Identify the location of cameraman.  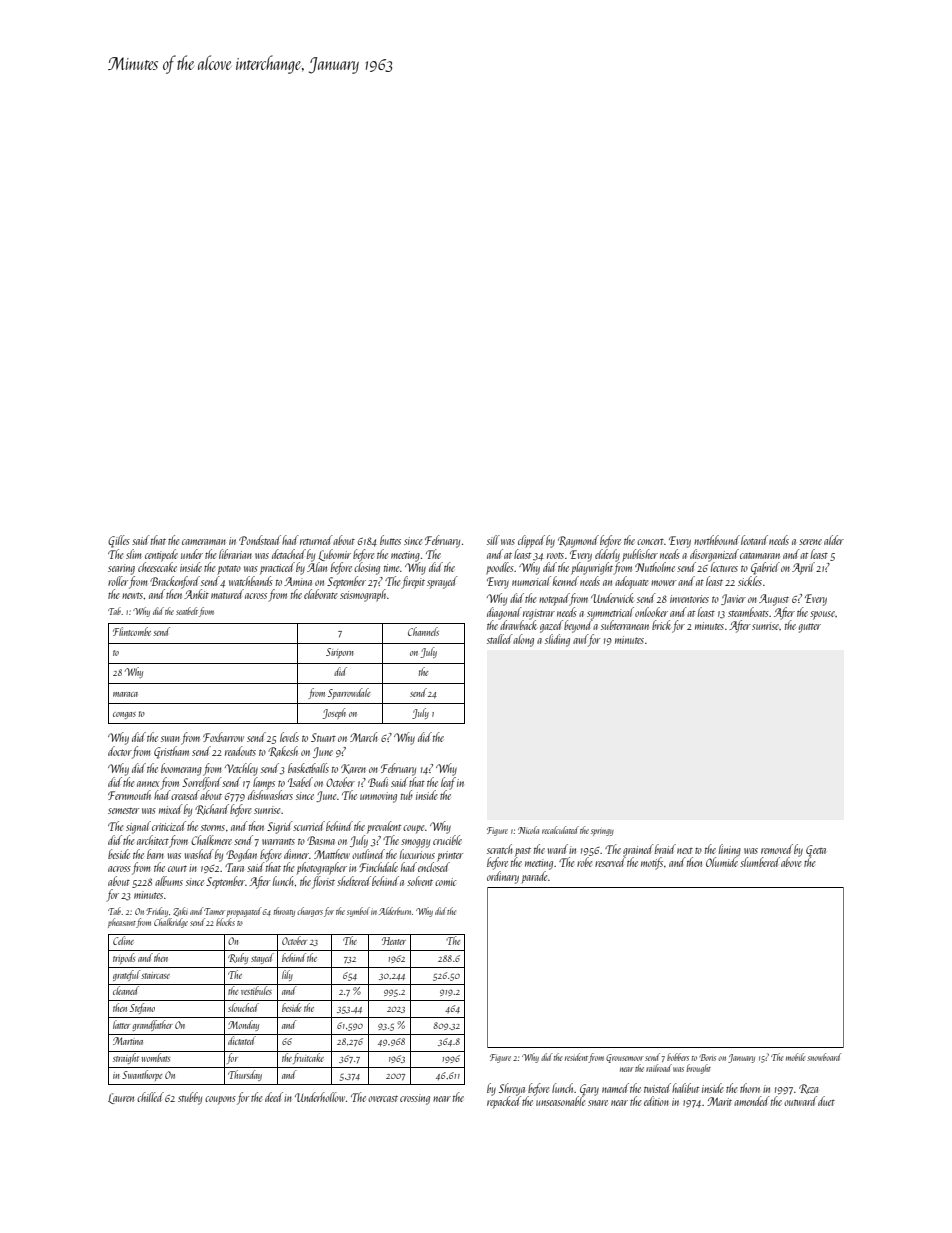
(204, 542).
